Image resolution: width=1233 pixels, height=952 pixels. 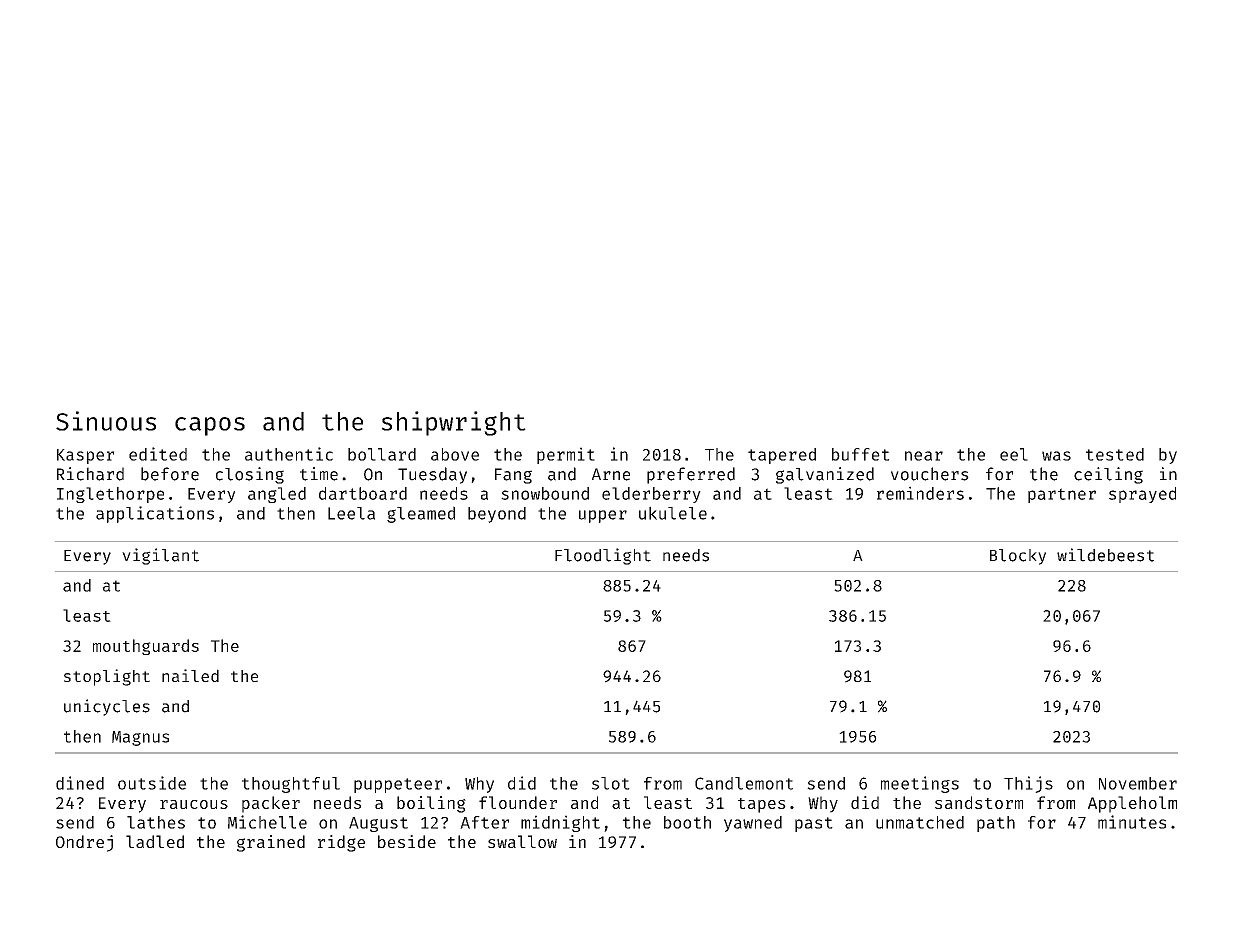 I want to click on minutes, so click(x=1132, y=822).
